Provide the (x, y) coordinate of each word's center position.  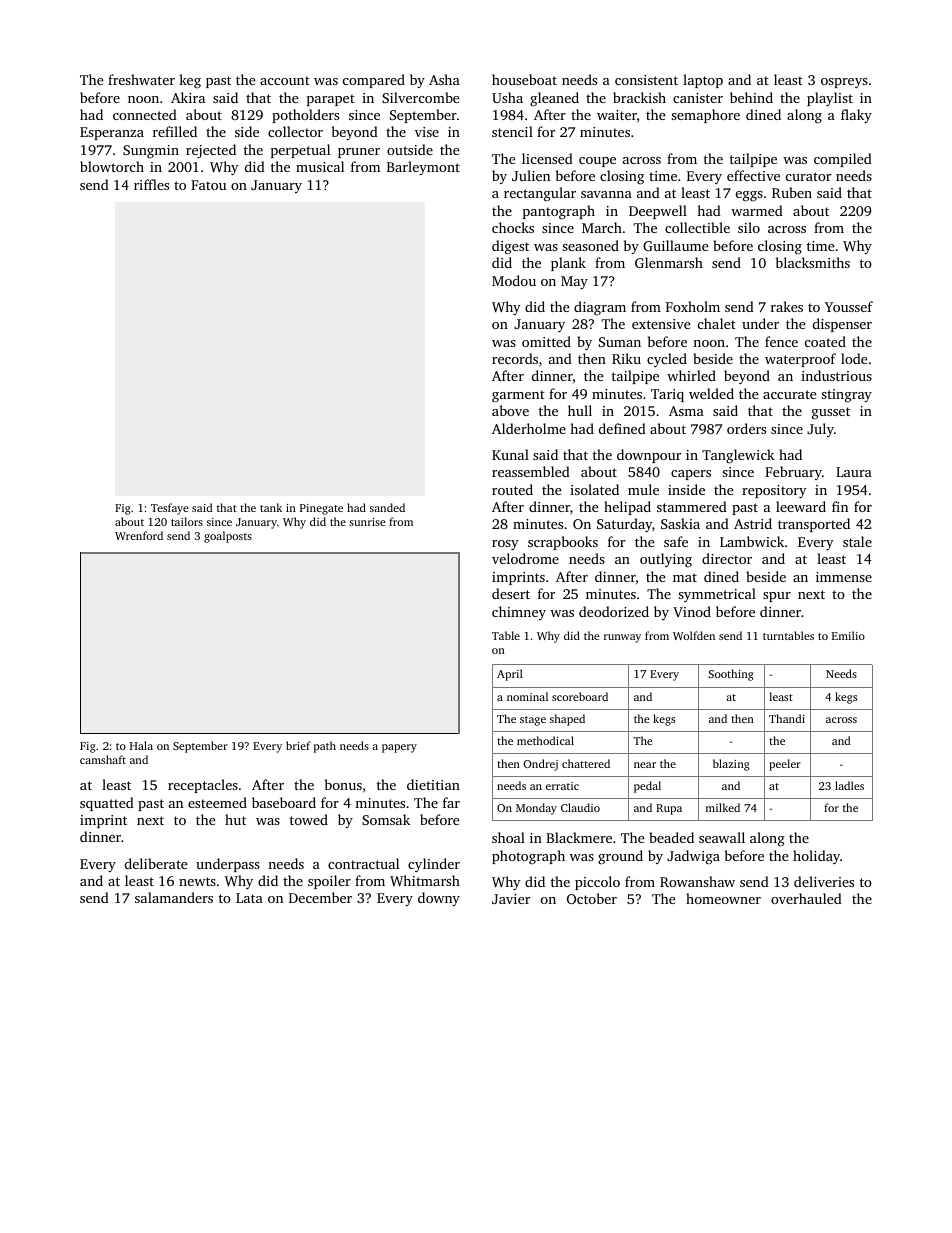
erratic (562, 786)
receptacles (203, 786)
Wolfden (694, 635)
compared (374, 81)
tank (271, 507)
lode (854, 358)
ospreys (844, 83)
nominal (527, 696)
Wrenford (139, 535)
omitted (546, 341)
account (285, 80)
